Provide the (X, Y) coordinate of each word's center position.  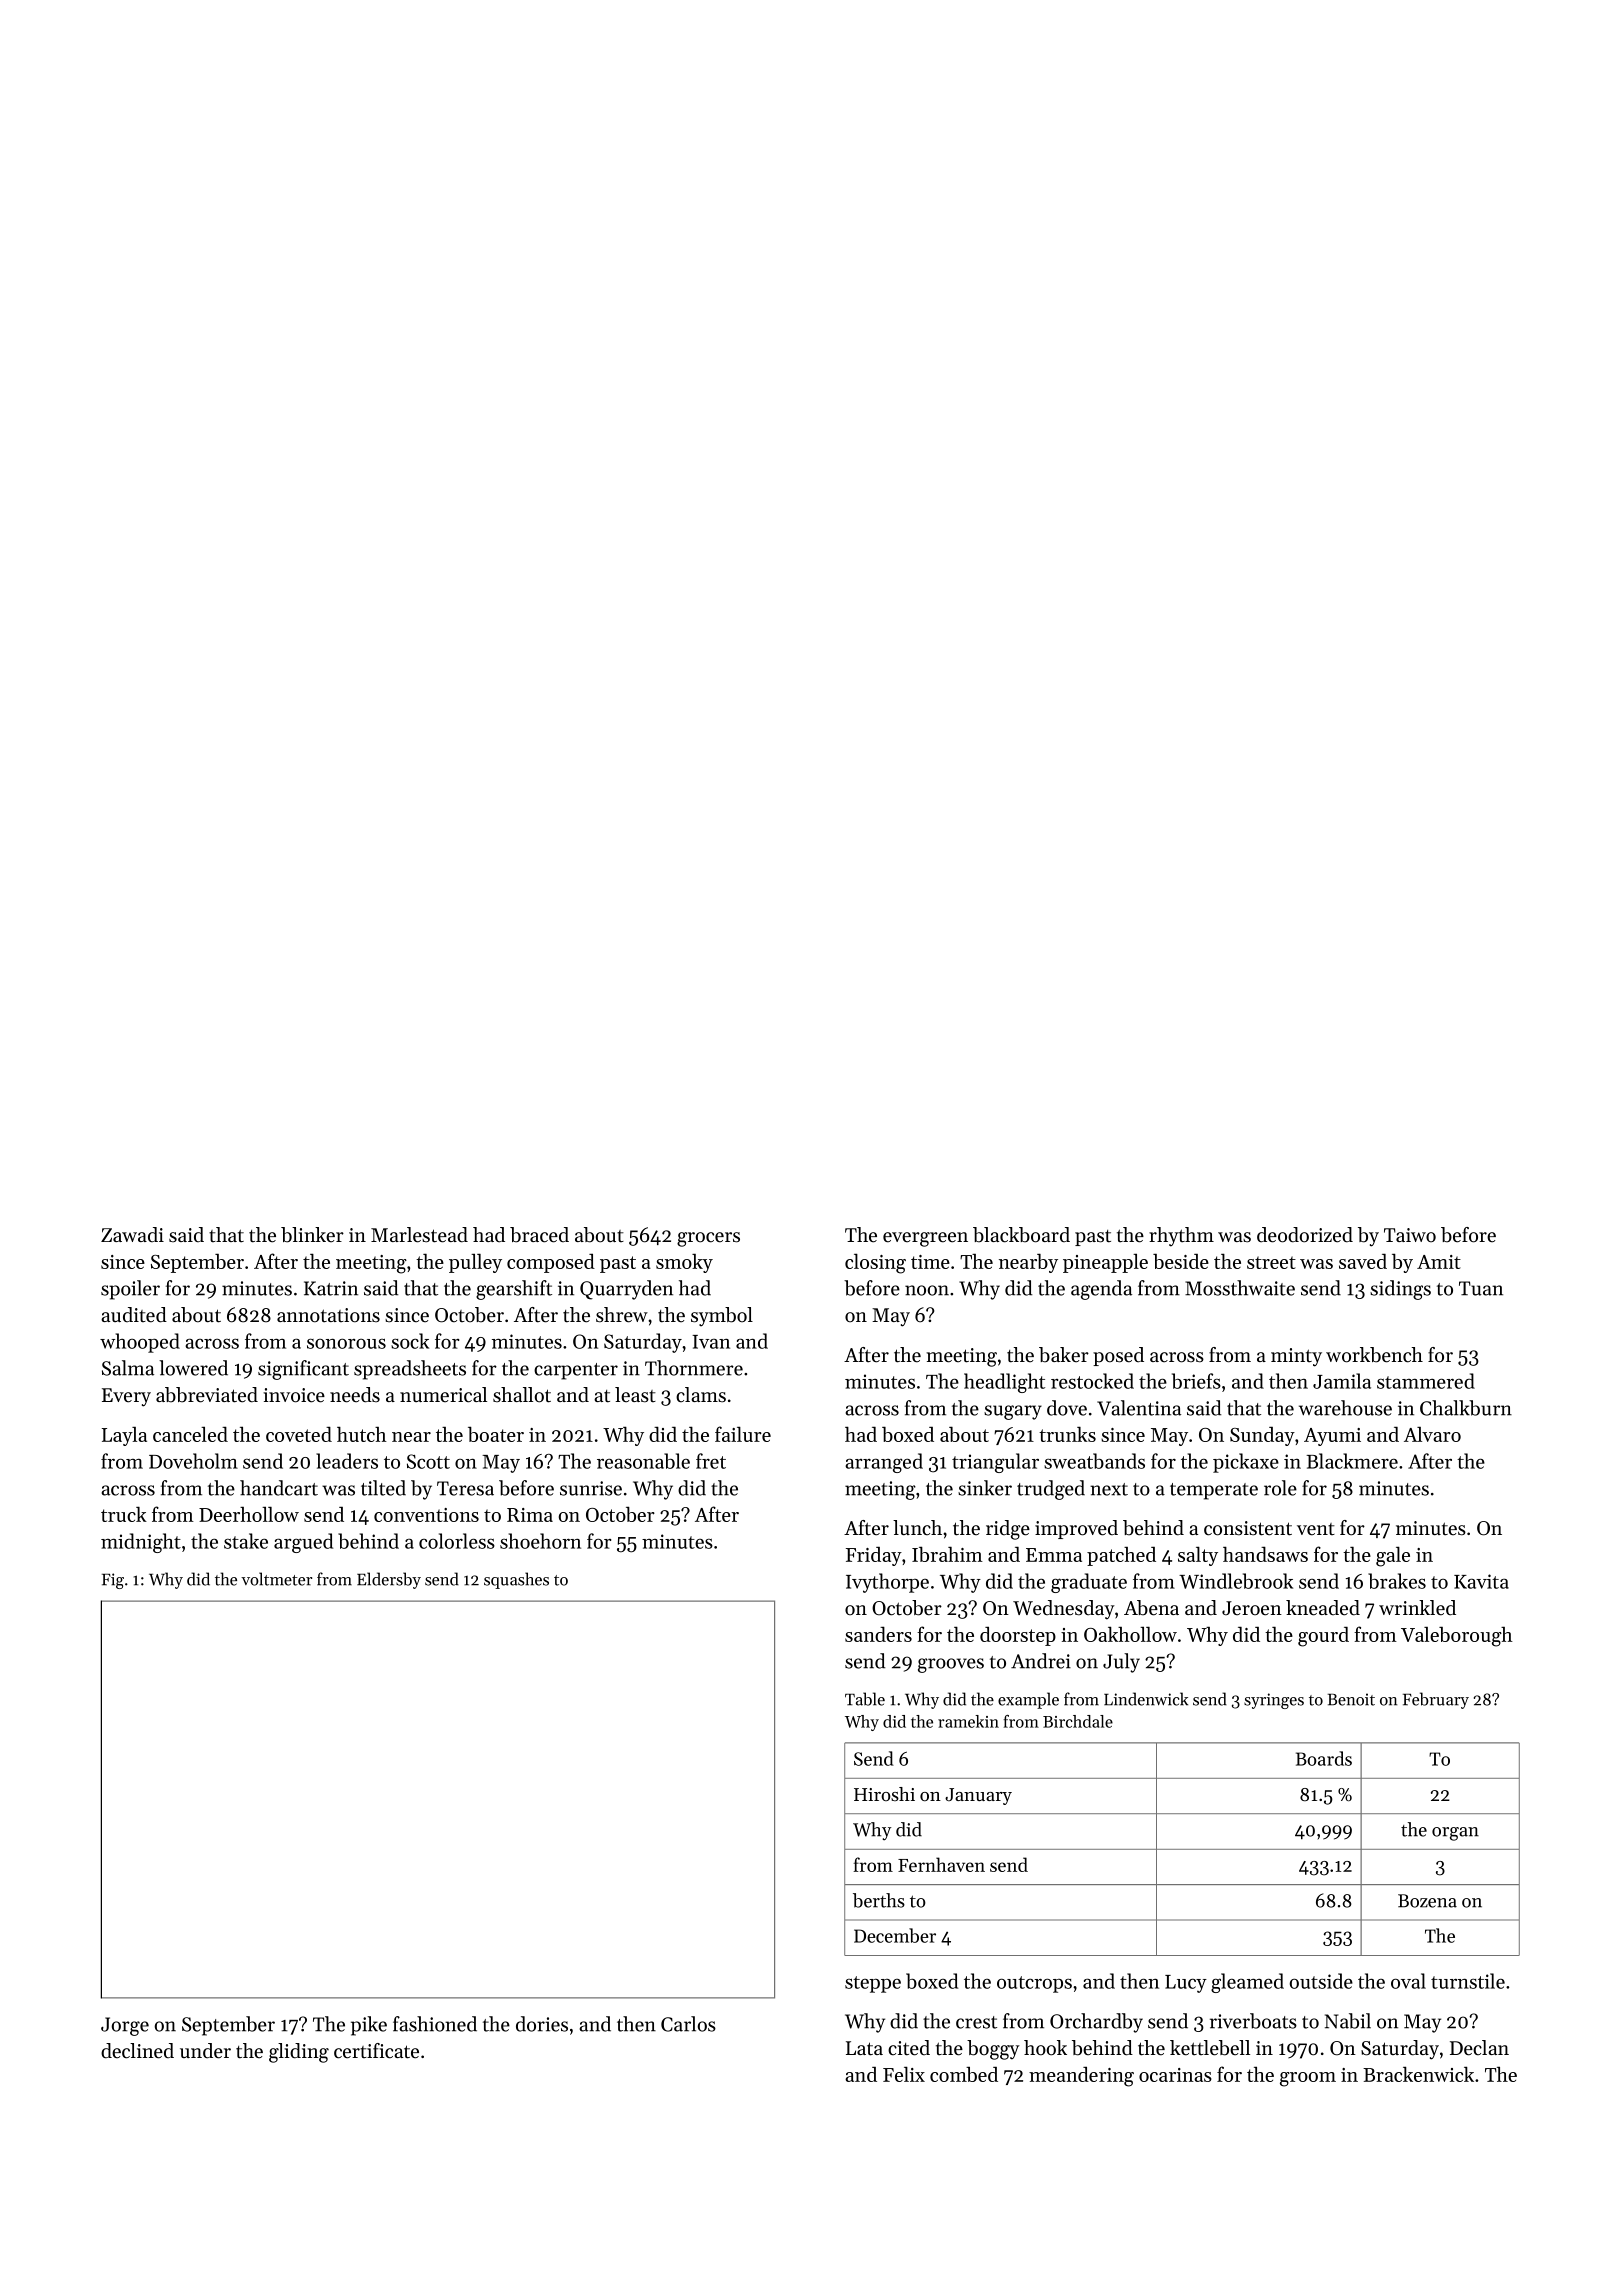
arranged (884, 1463)
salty (1198, 1556)
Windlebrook (1236, 1581)
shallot (522, 1395)
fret (711, 1461)
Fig (113, 1581)
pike (369, 2026)
